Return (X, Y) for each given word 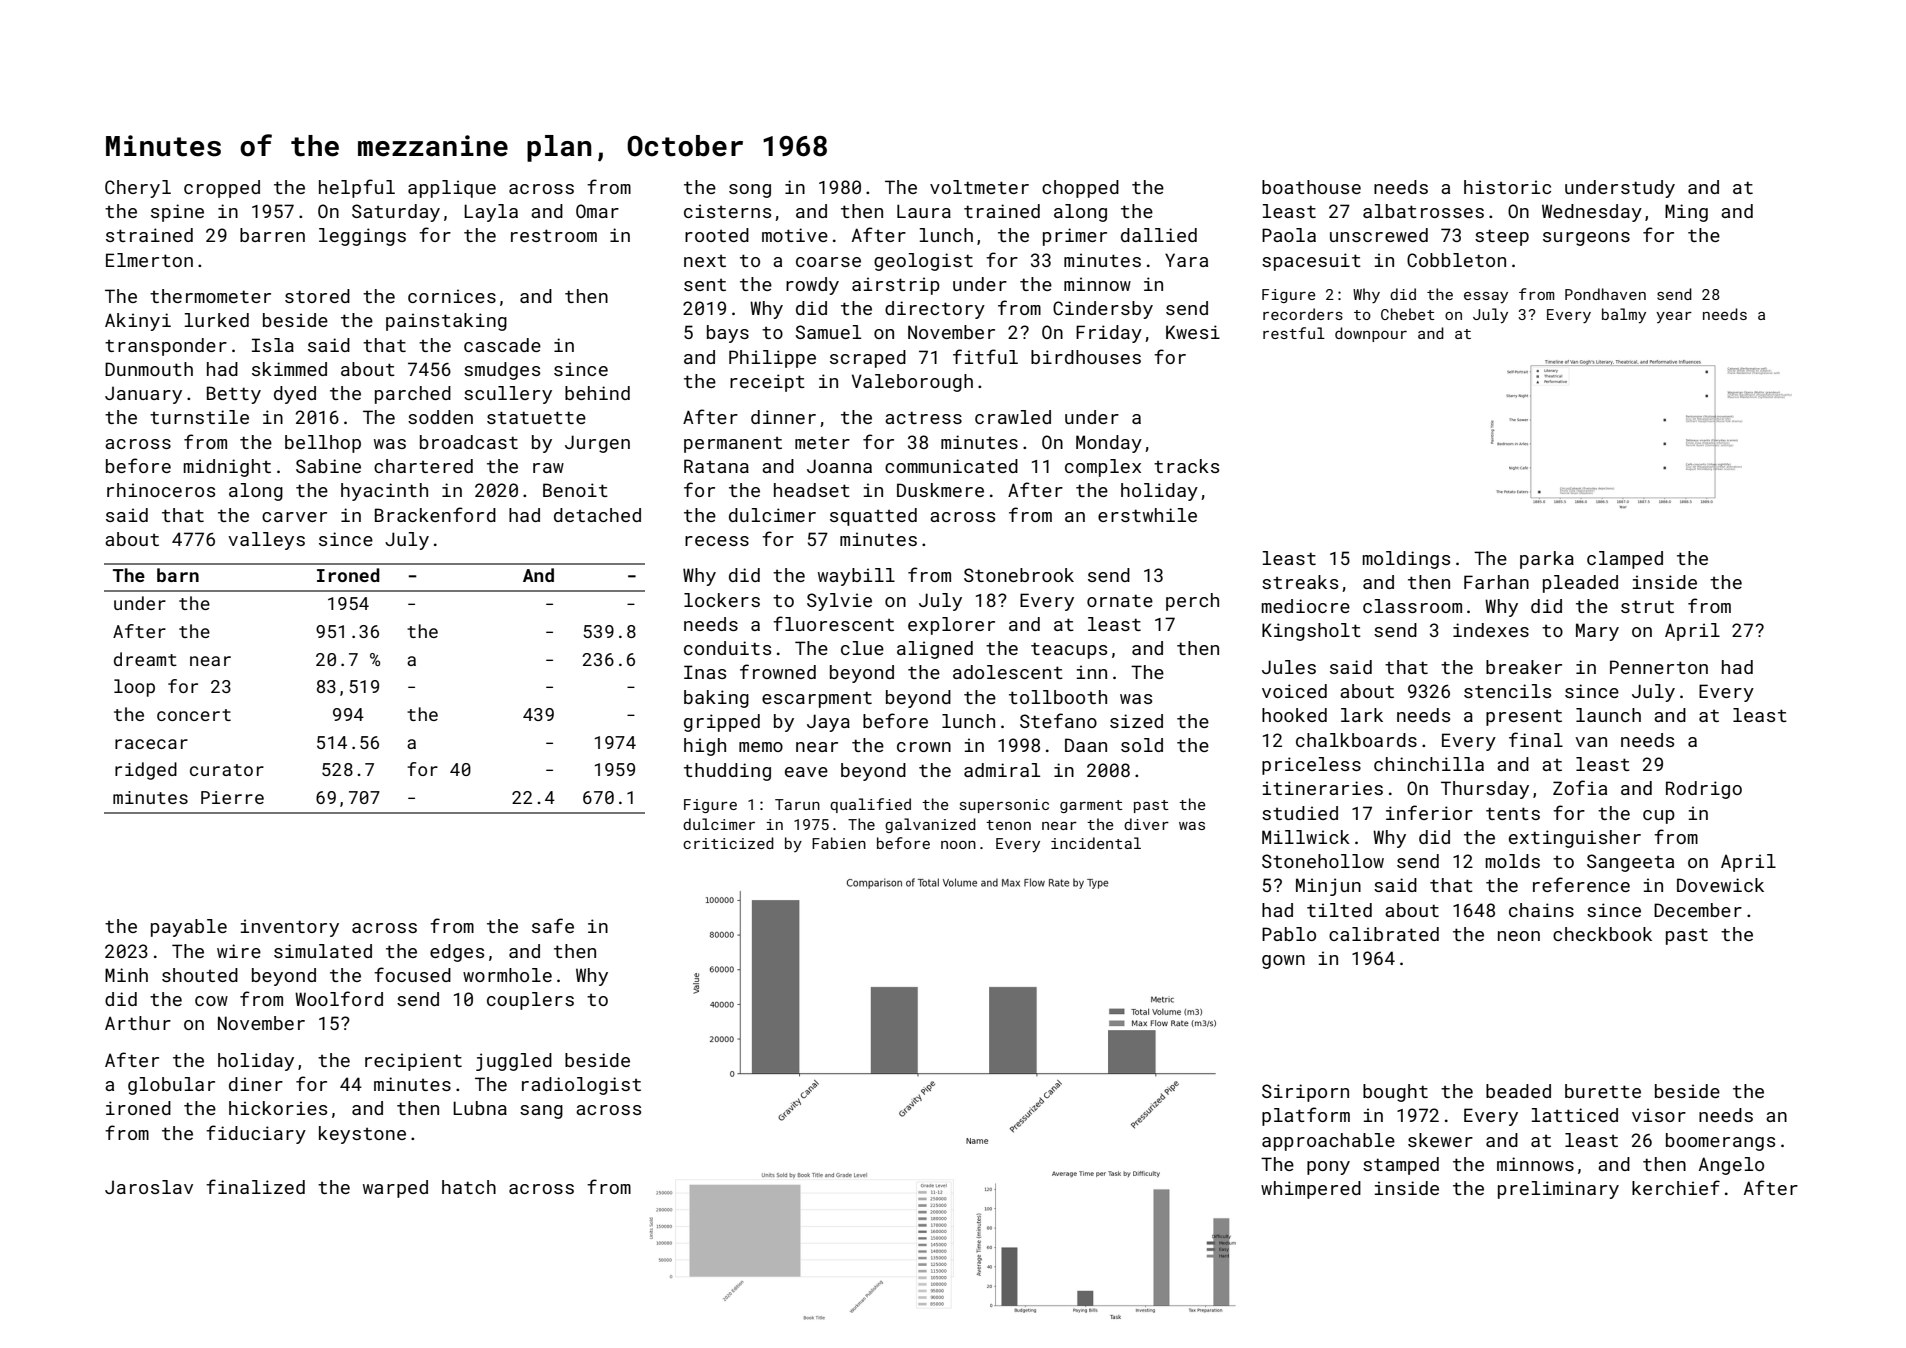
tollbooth (1058, 697)
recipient (413, 1062)
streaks (1300, 582)
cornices (452, 296)
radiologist (581, 1086)
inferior (1429, 812)
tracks (1186, 466)
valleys (266, 541)
